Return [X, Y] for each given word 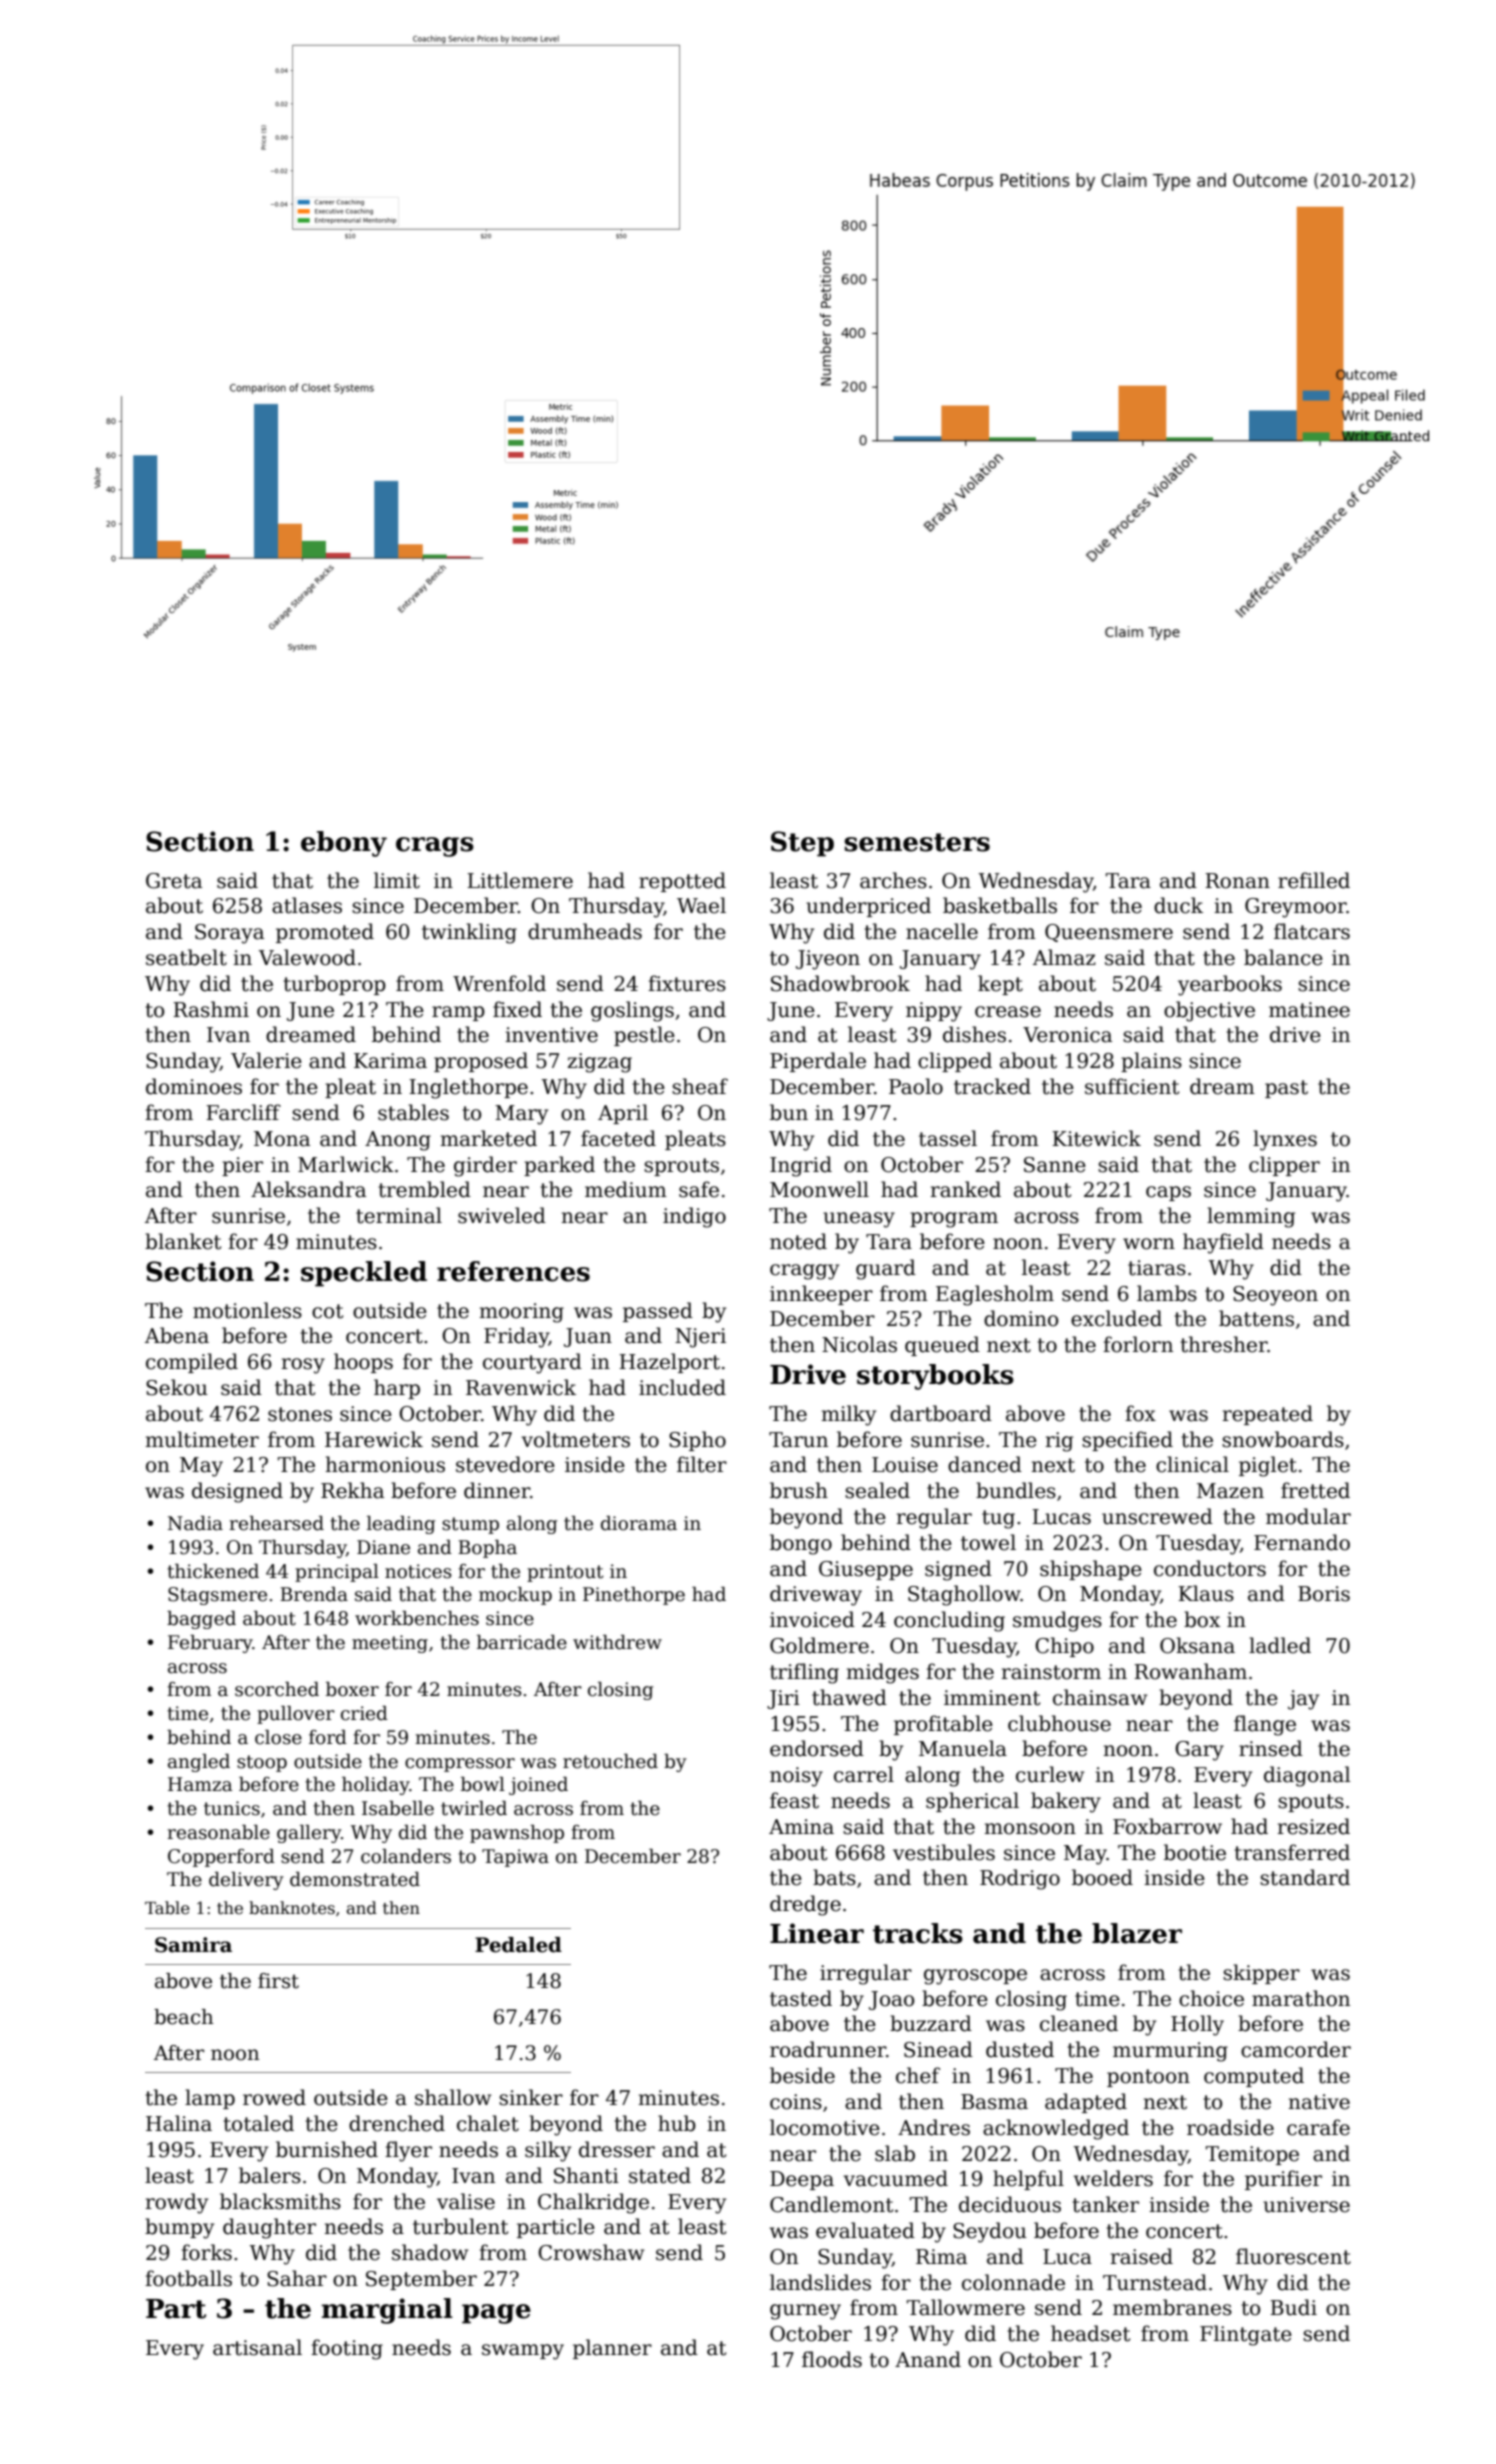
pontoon [1148, 2078]
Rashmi [211, 1009]
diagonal [1307, 1776]
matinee [1309, 1010]
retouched [610, 1761]
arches [893, 880]
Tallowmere [966, 2307]
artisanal [257, 2347]
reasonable [218, 1832]
